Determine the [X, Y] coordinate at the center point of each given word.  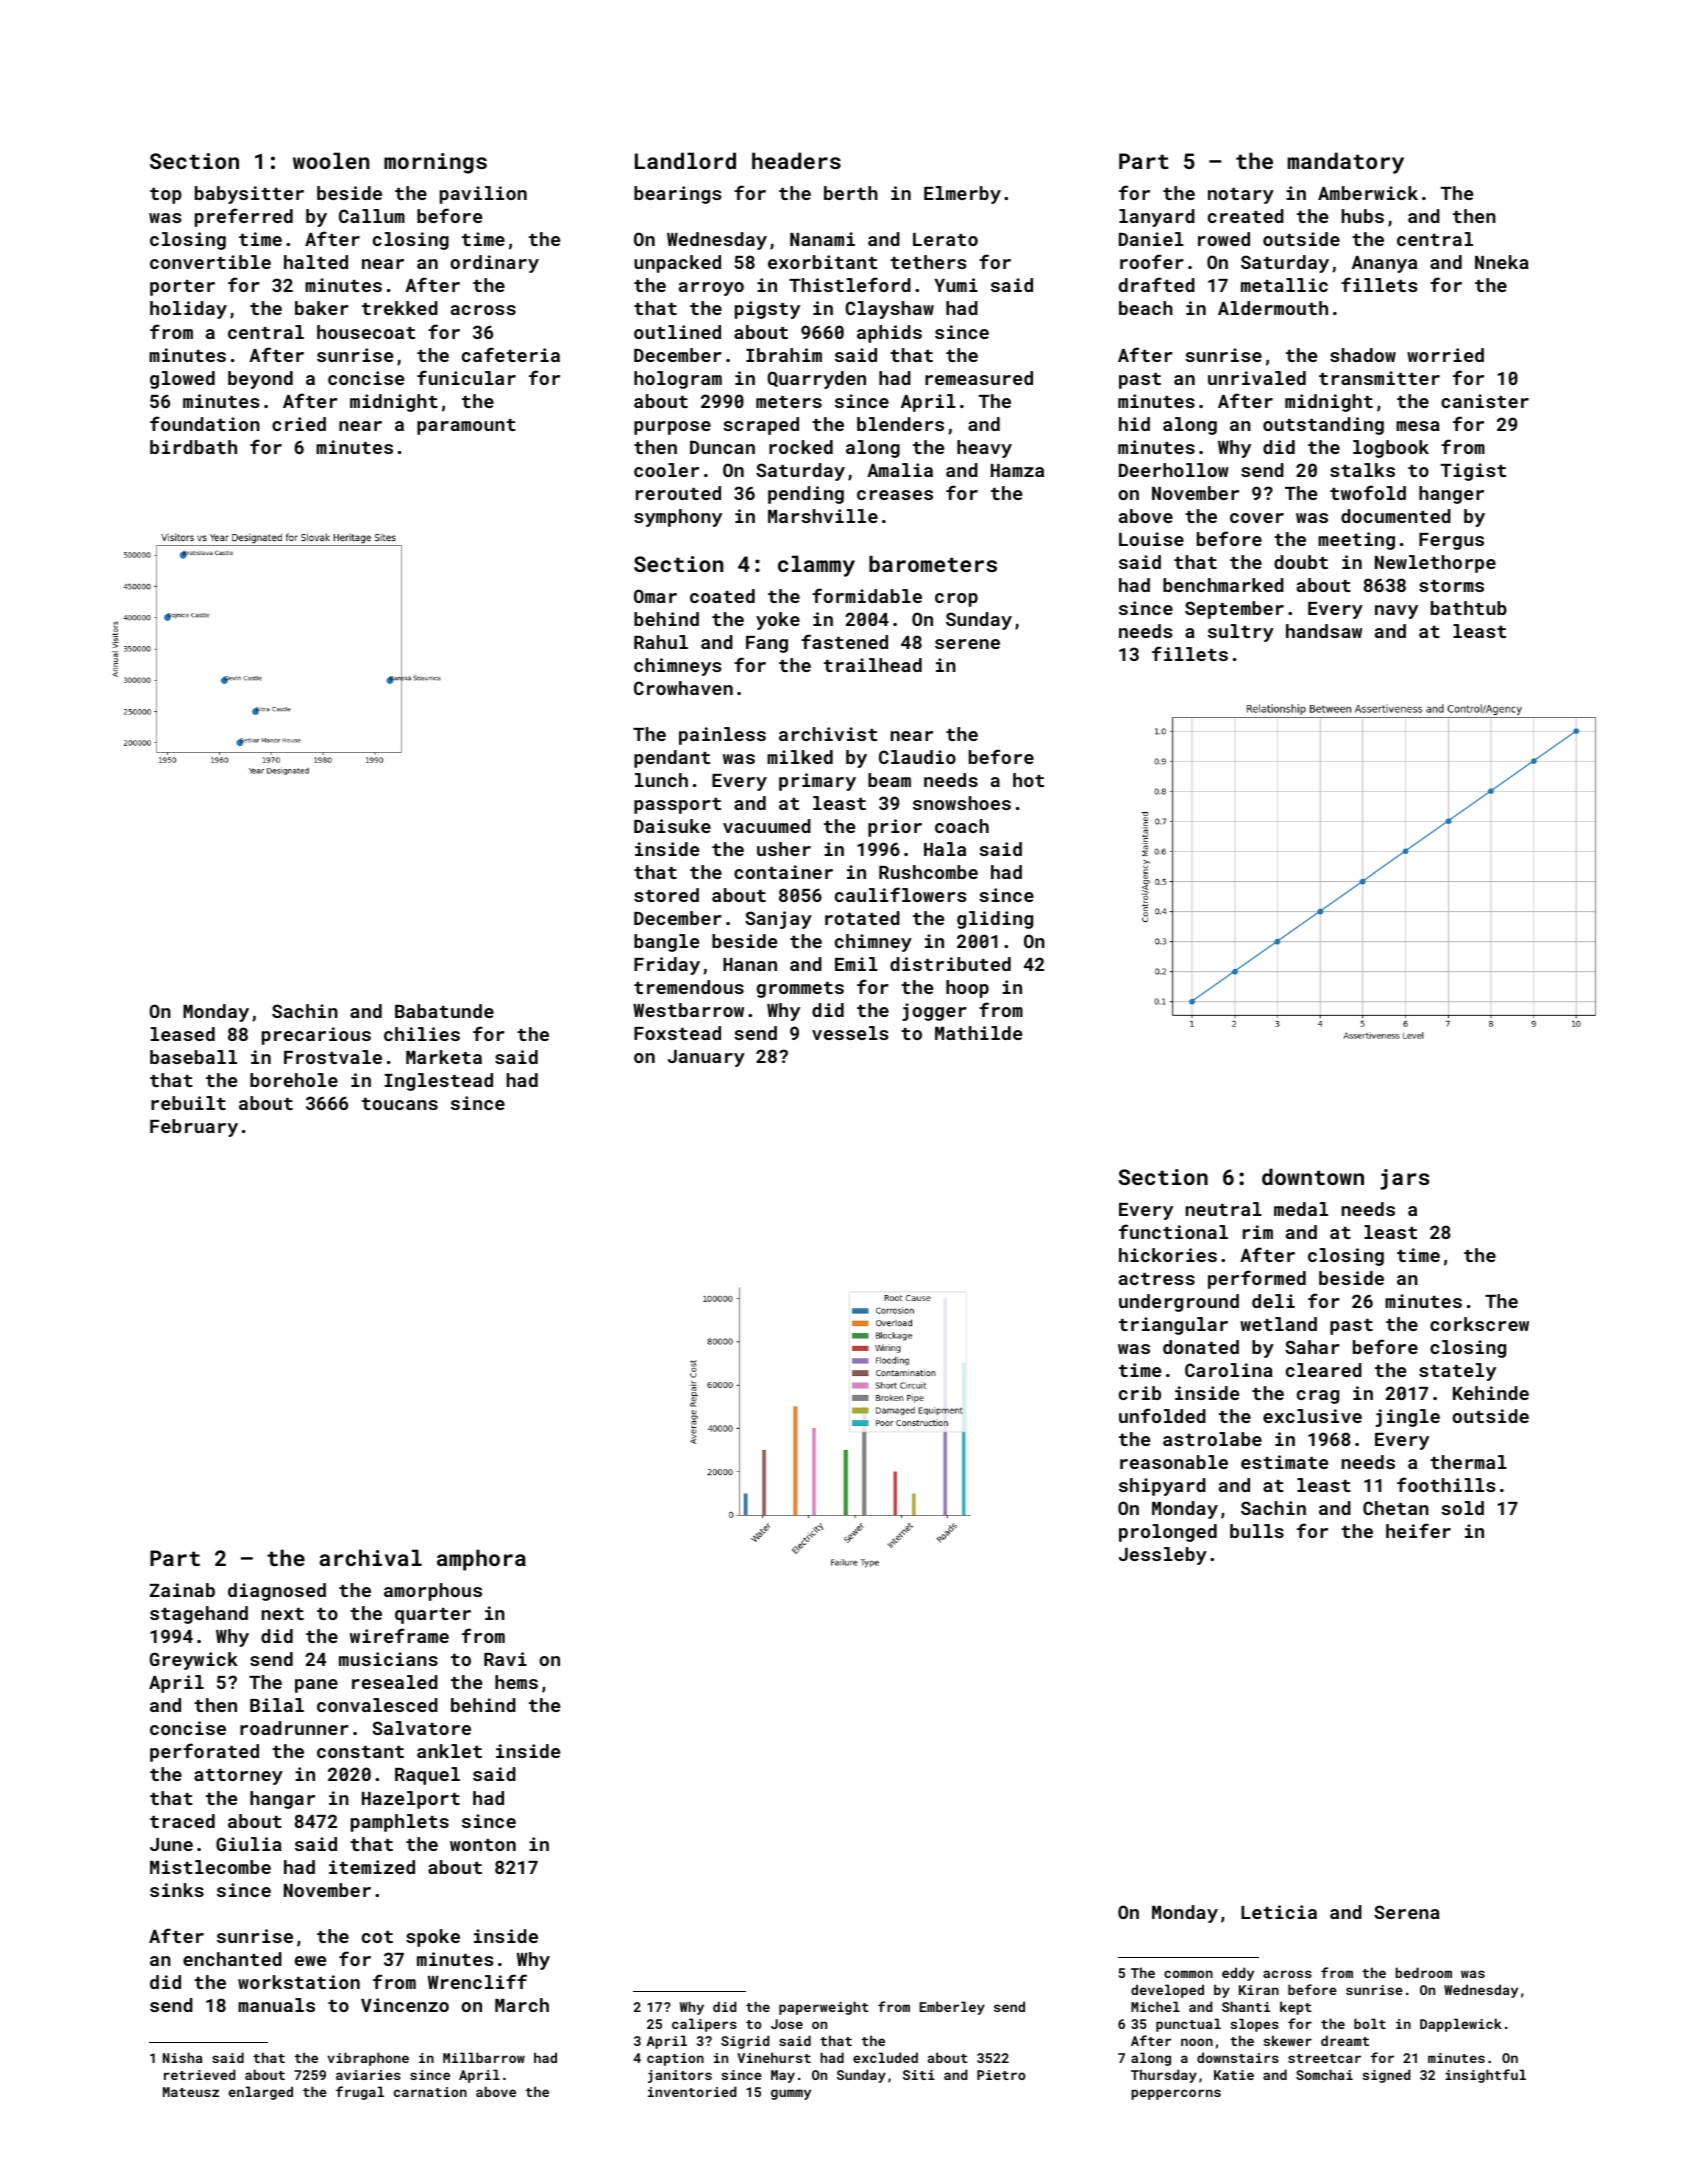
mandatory [1346, 163]
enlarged [261, 2093]
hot [1028, 780]
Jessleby [1163, 1556]
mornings [435, 163]
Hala [945, 849]
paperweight [824, 2008]
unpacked [677, 264]
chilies [422, 1034]
